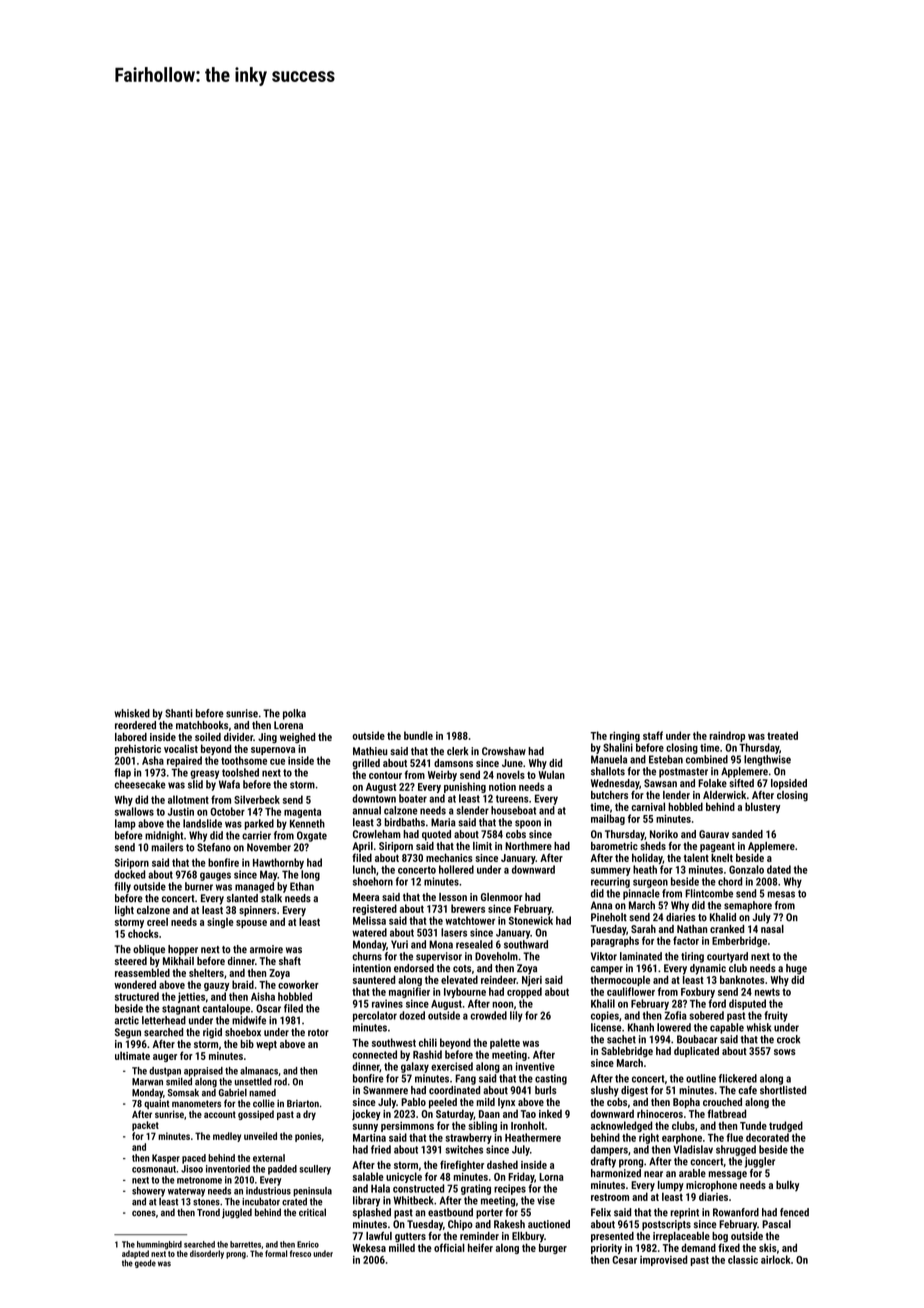 Image resolution: width=924 pixels, height=1308 pixels. Describe the element at coordinates (528, 1237) in the screenshot. I see `Elkbury` at that location.
